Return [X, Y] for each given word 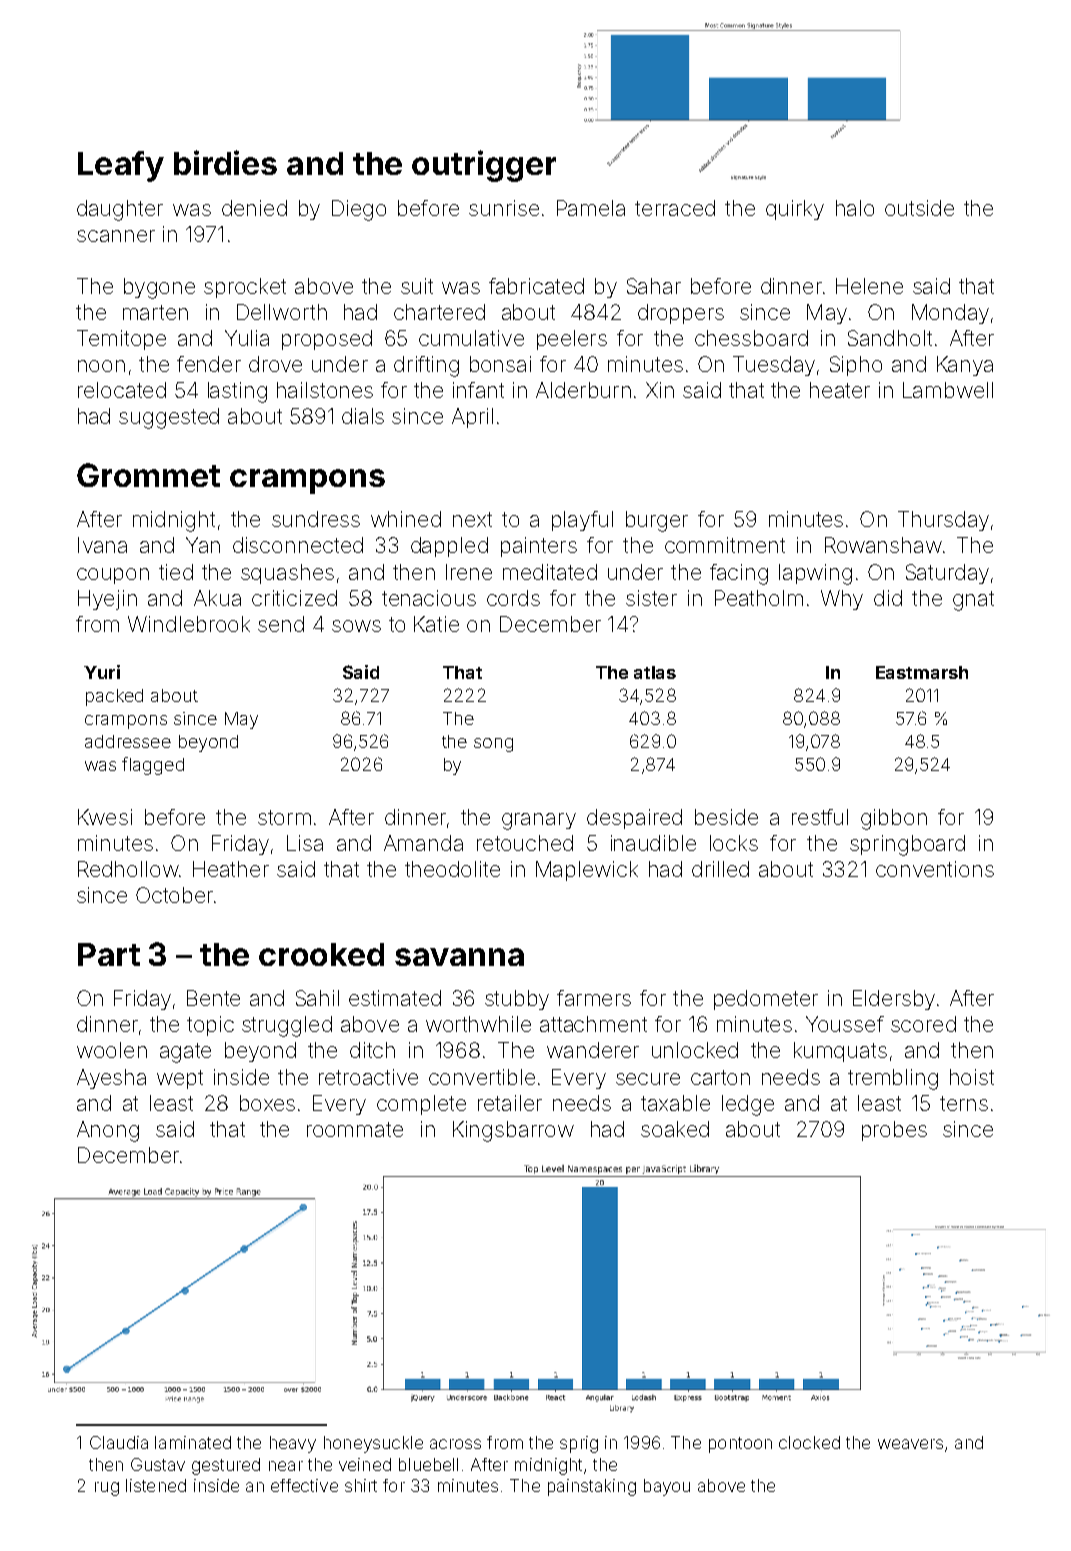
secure [648, 1079]
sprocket [245, 288]
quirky [795, 210]
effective [304, 1485]
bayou [667, 1487]
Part [109, 954]
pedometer [766, 1000]
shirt [361, 1485]
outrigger [484, 166]
